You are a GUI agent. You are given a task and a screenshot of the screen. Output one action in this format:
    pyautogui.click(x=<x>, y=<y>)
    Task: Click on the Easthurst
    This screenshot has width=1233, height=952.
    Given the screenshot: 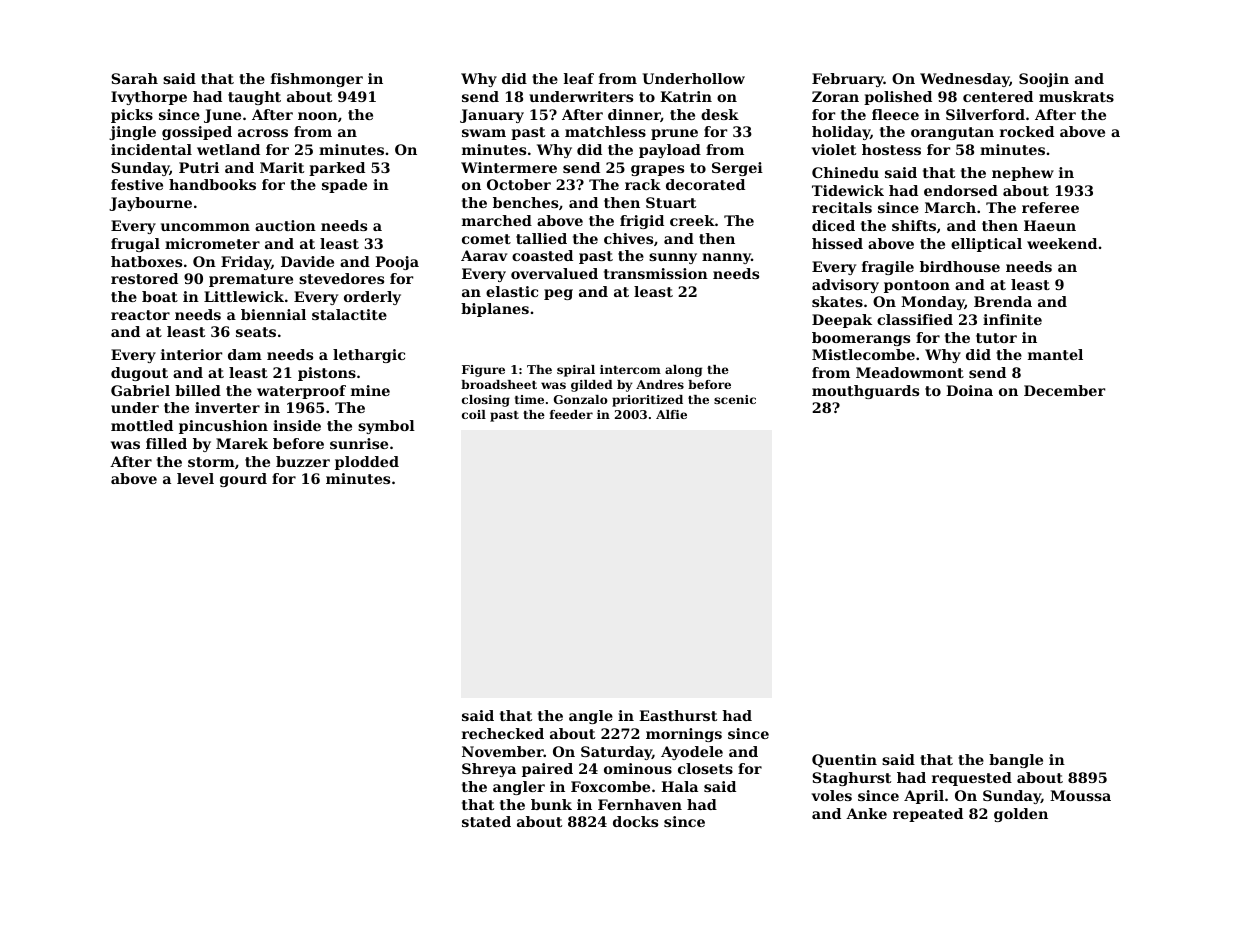 What is the action you would take?
    pyautogui.click(x=678, y=715)
